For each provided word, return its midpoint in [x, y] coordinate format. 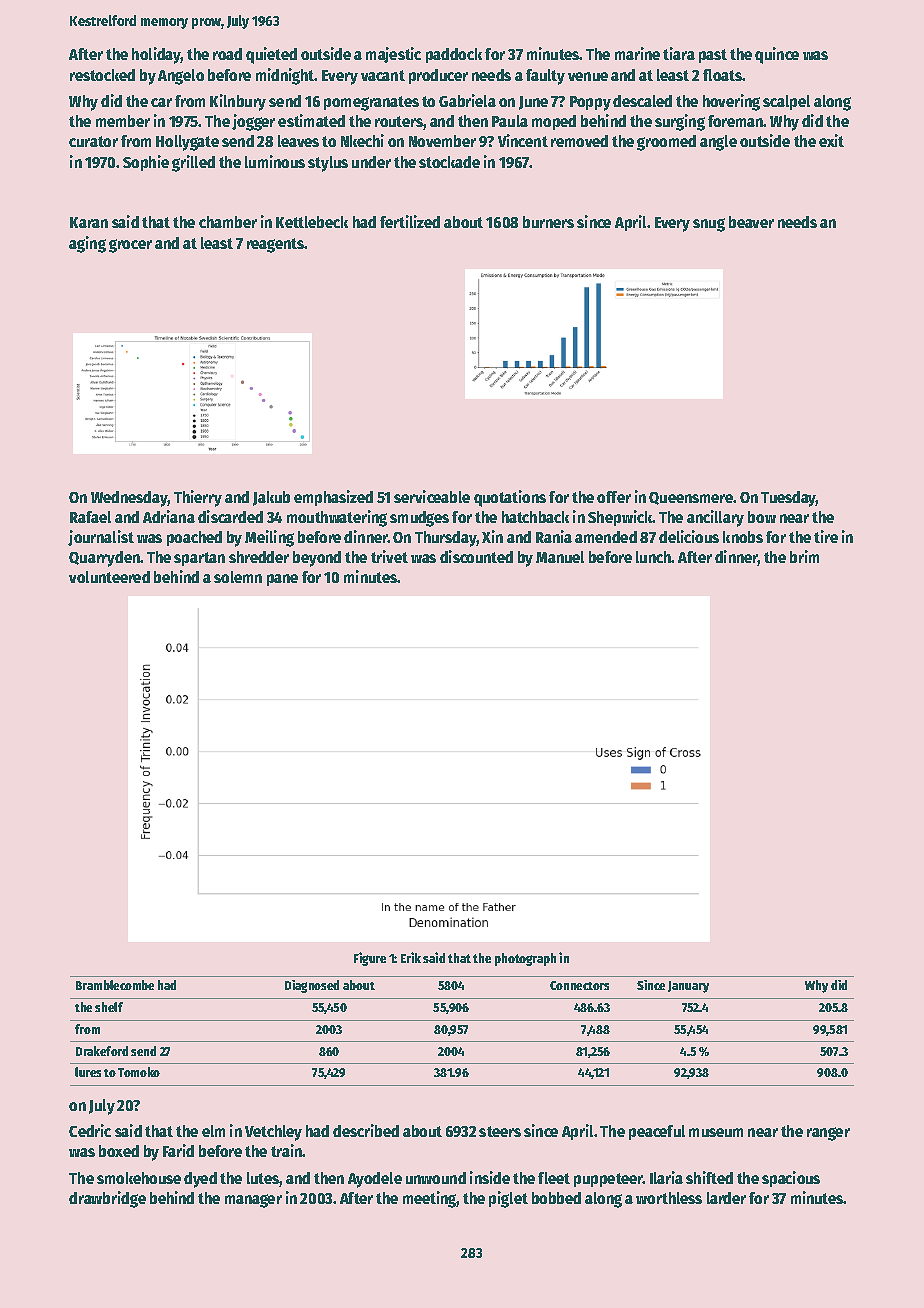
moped [554, 122]
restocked [102, 75]
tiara [679, 53]
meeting [430, 1199]
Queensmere [691, 498]
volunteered [109, 577]
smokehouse [139, 1178]
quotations [510, 498]
